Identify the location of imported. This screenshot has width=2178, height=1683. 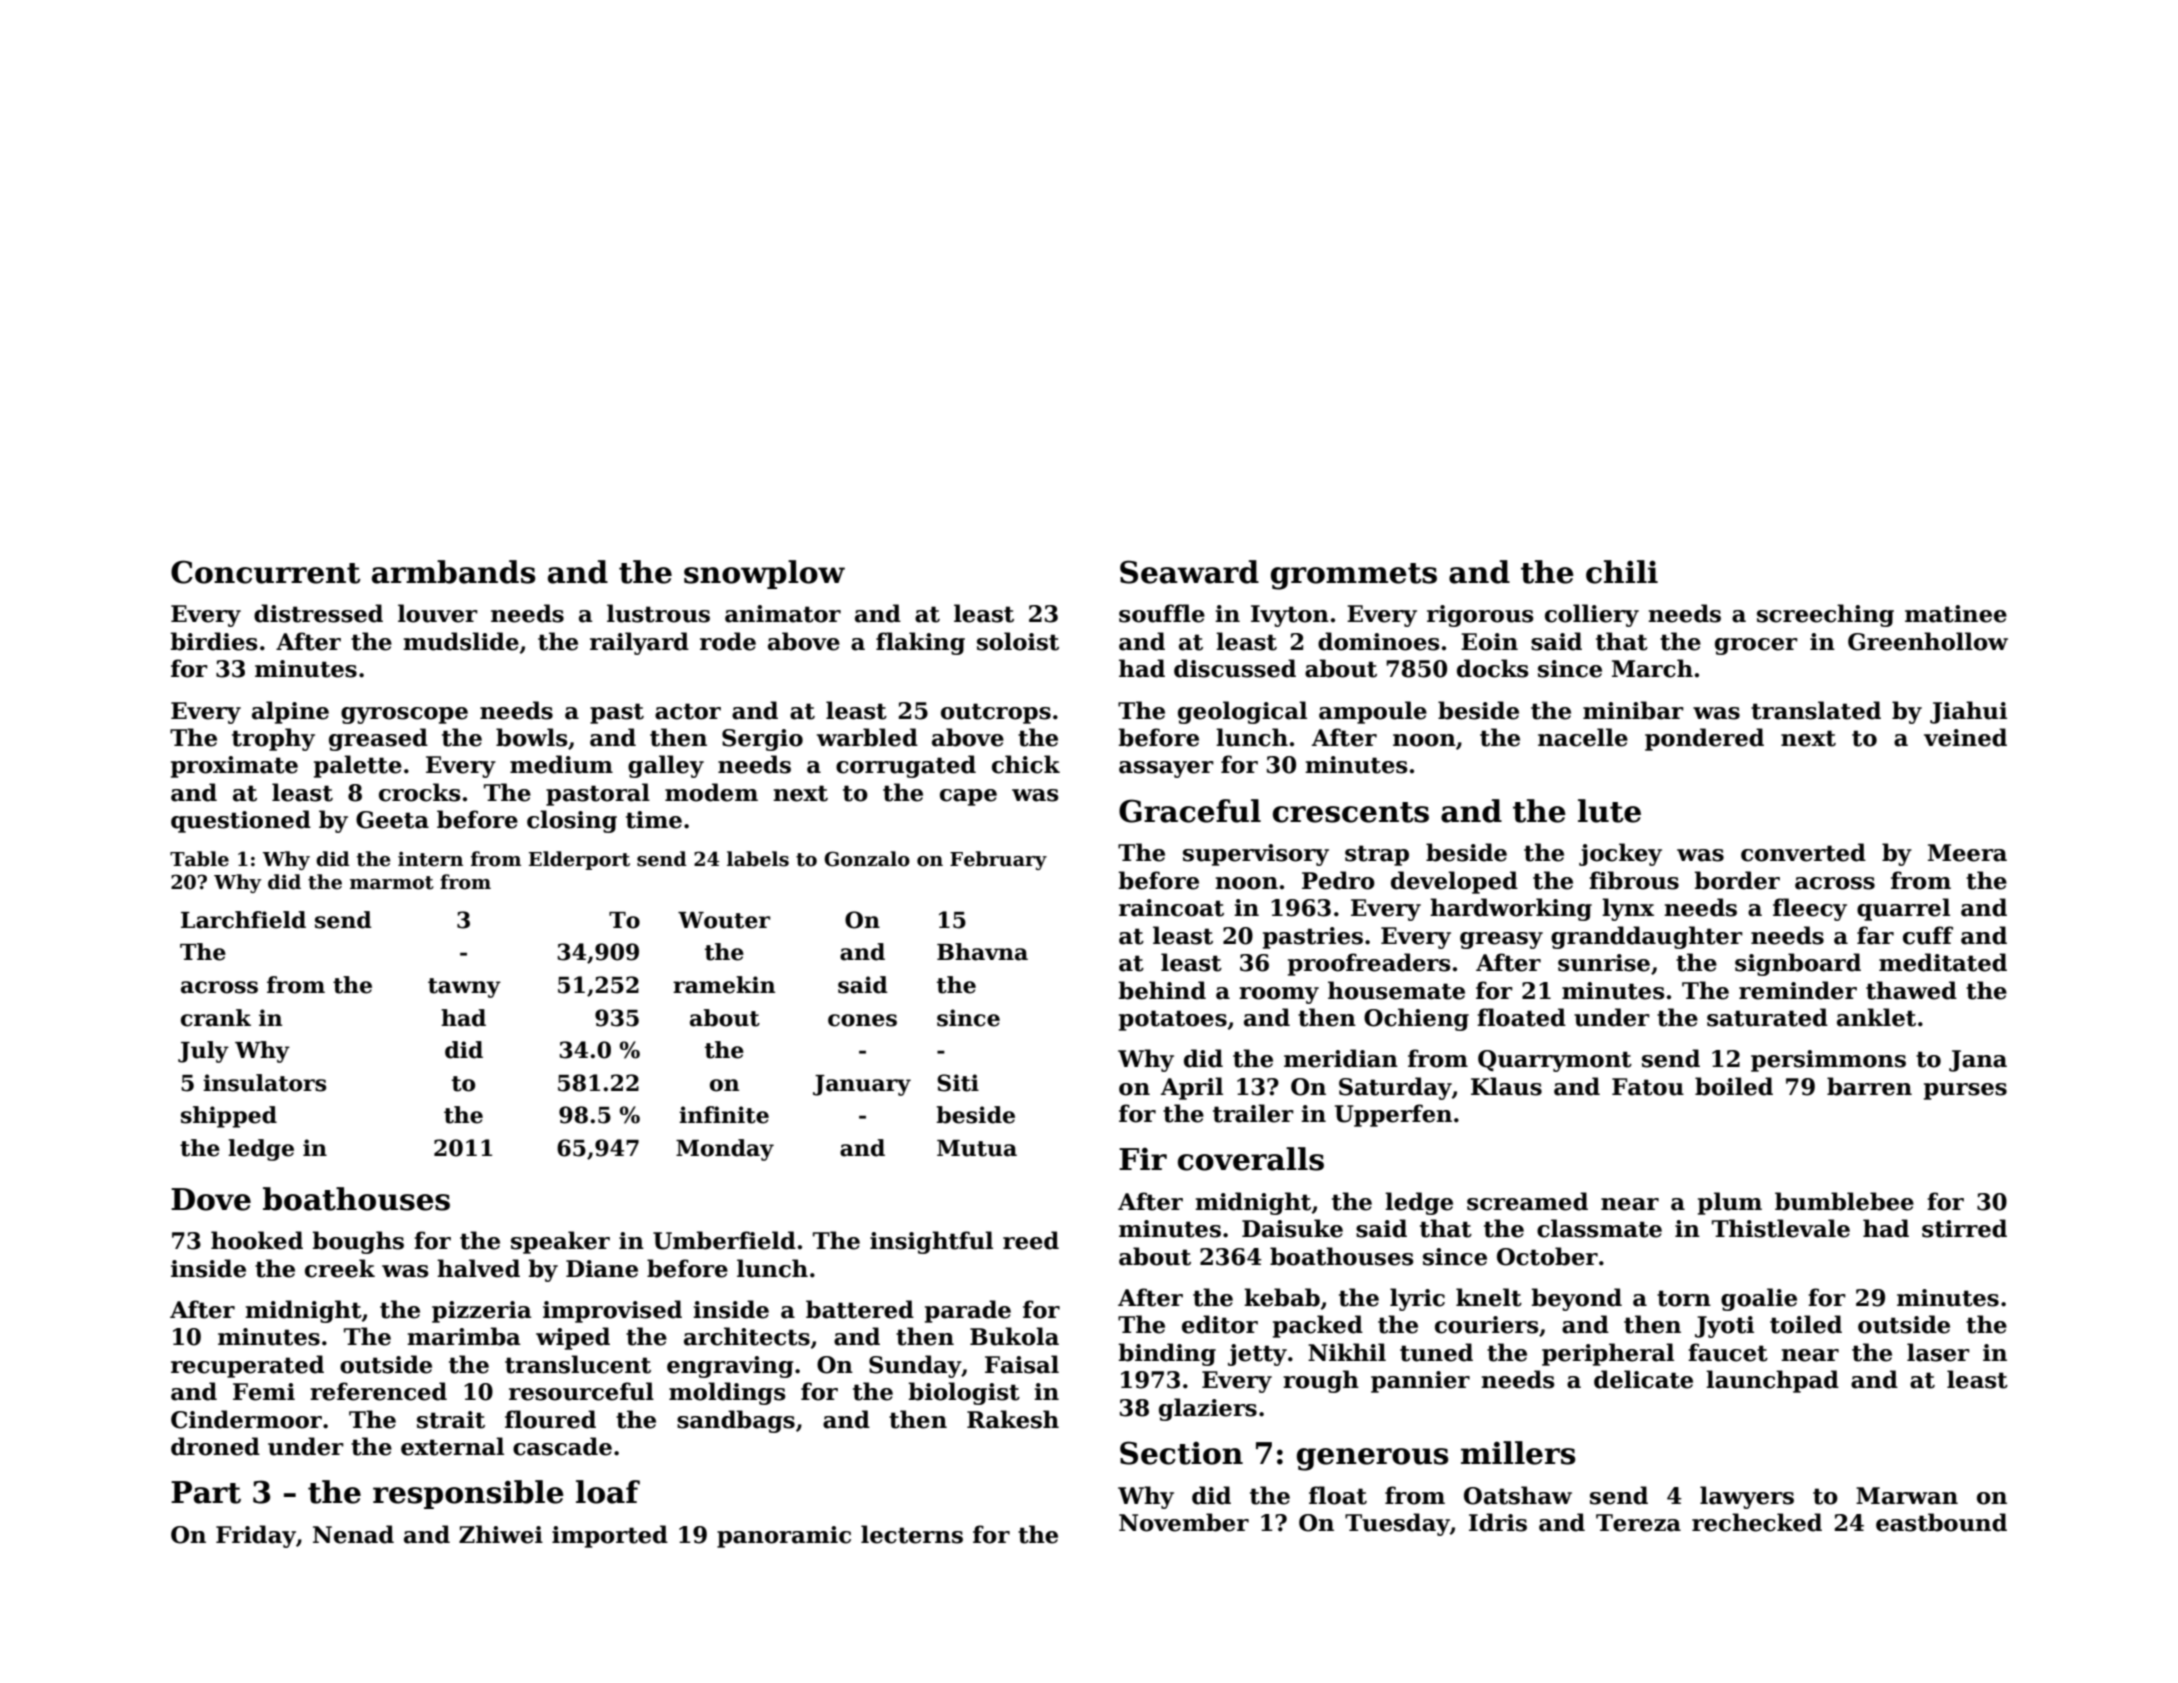
(610, 1536).
